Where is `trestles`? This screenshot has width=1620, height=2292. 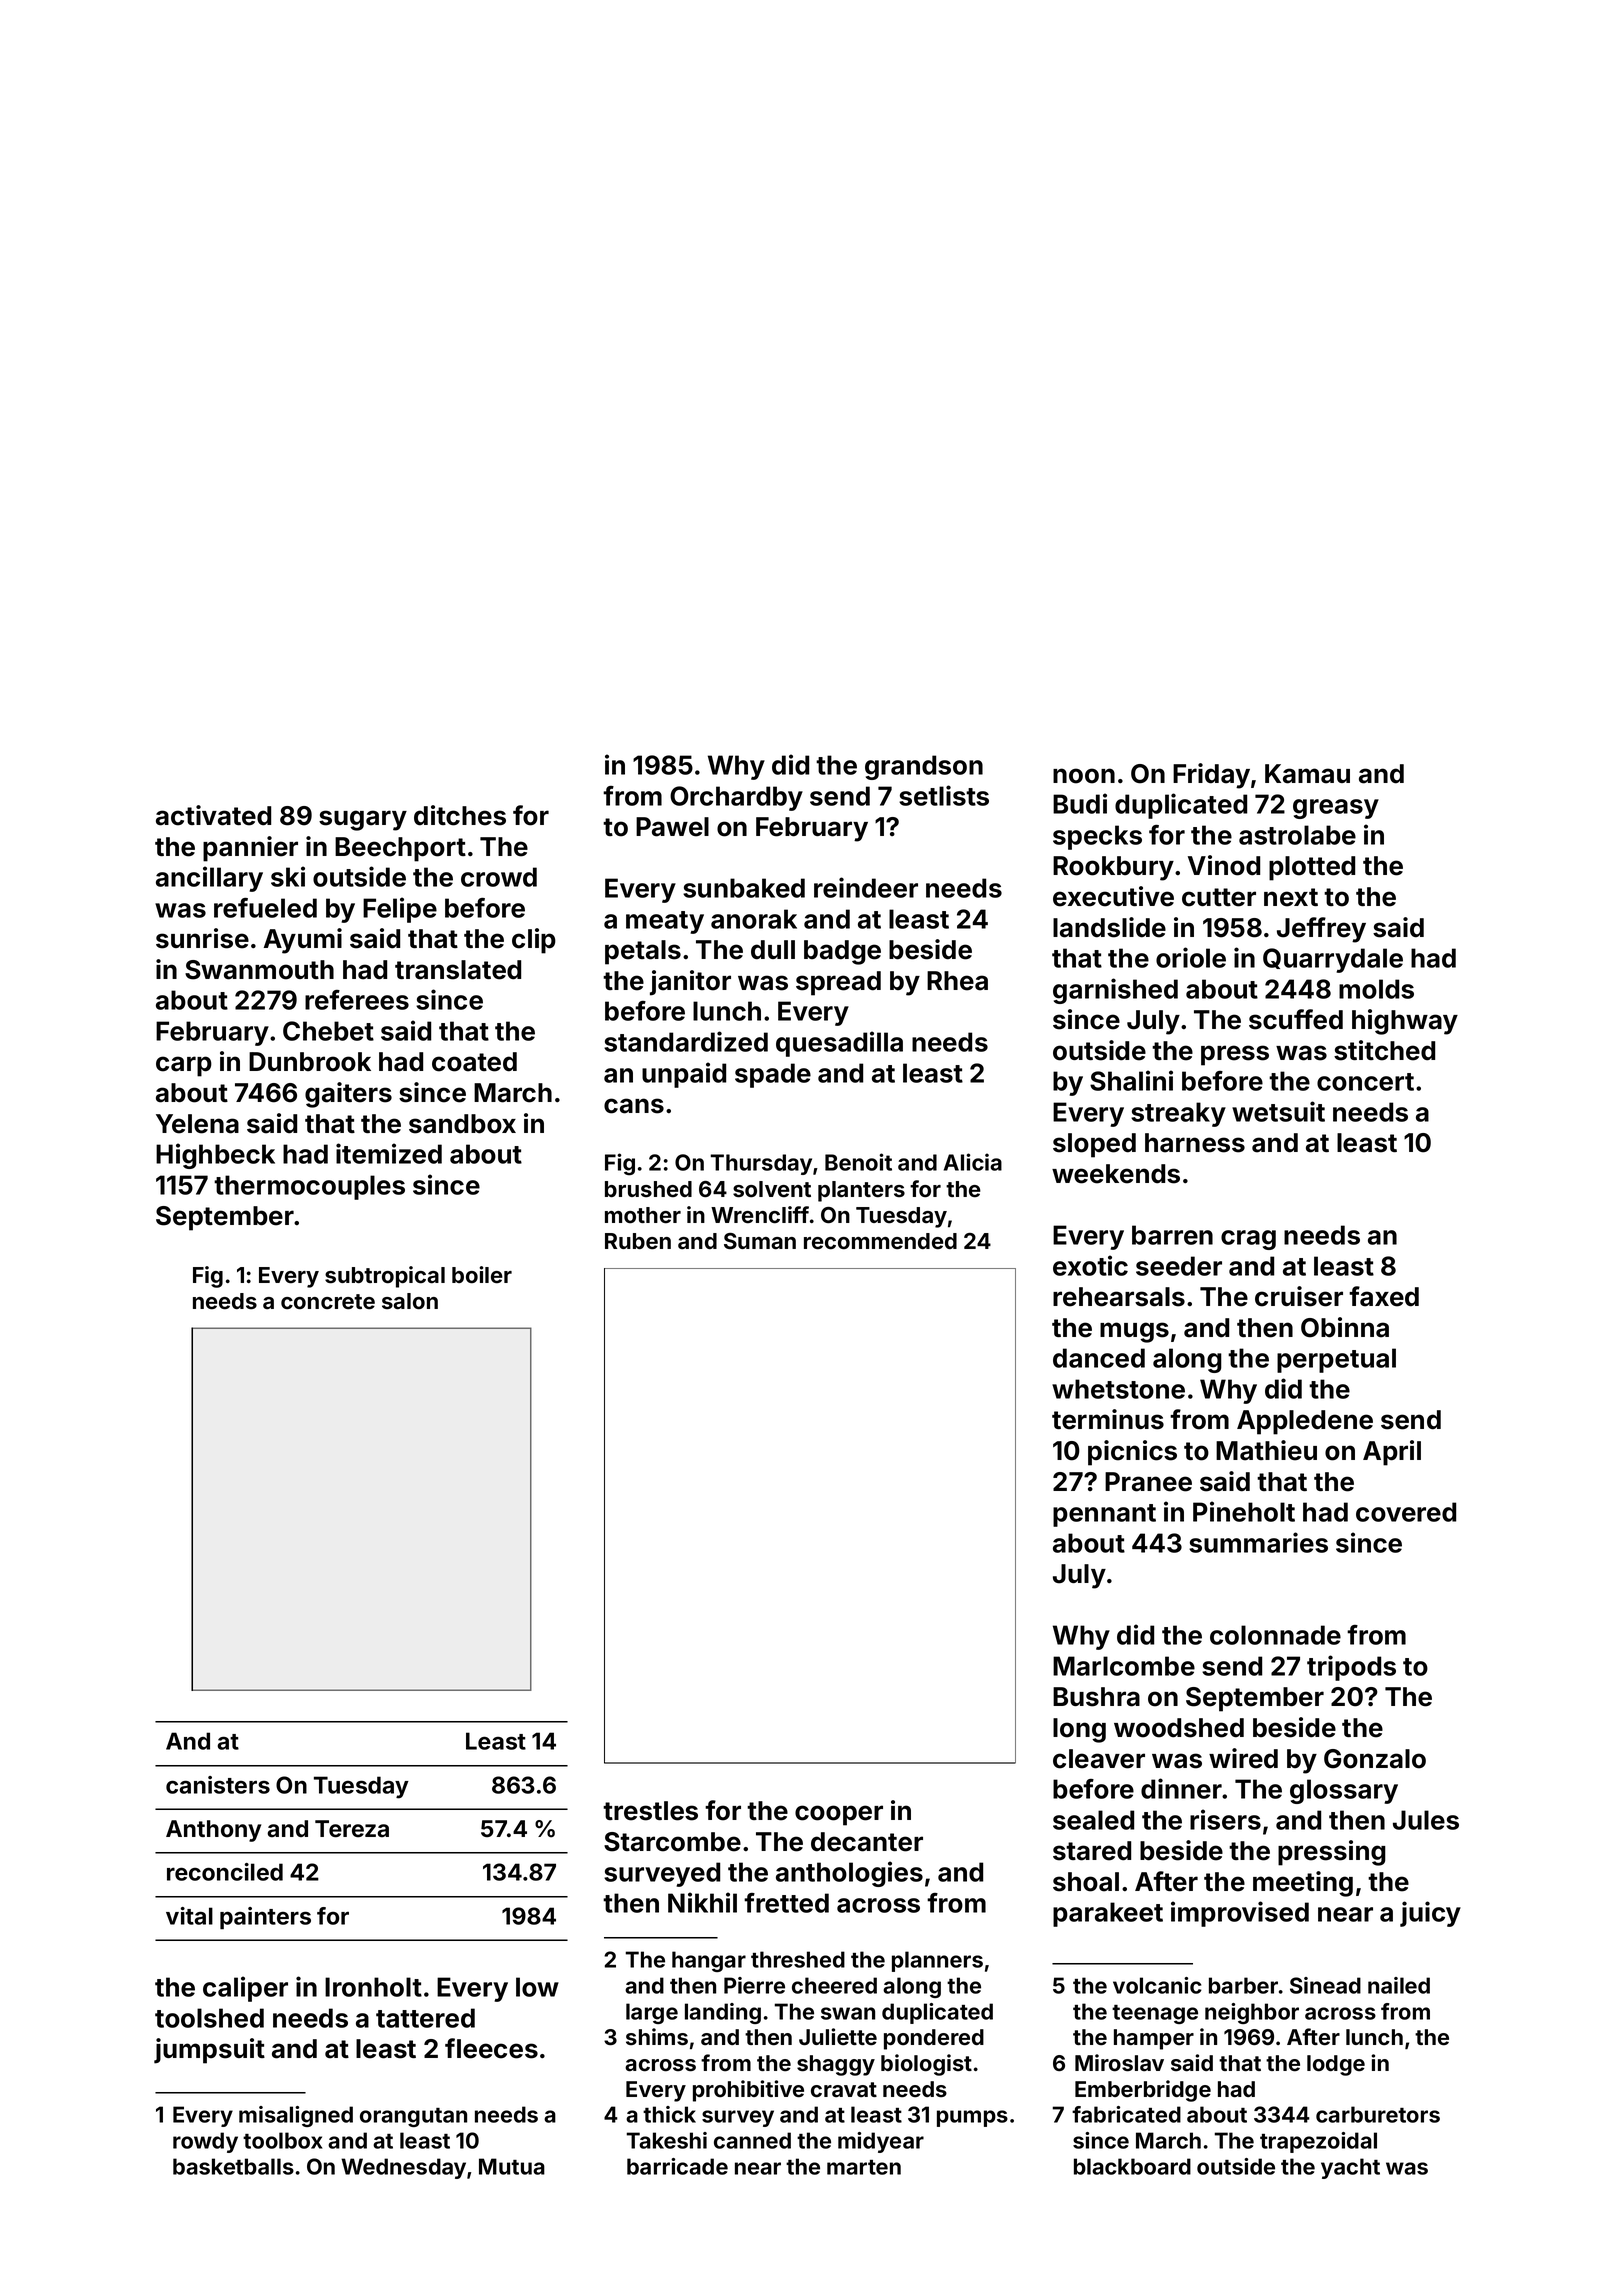
trestles is located at coordinates (650, 1811).
